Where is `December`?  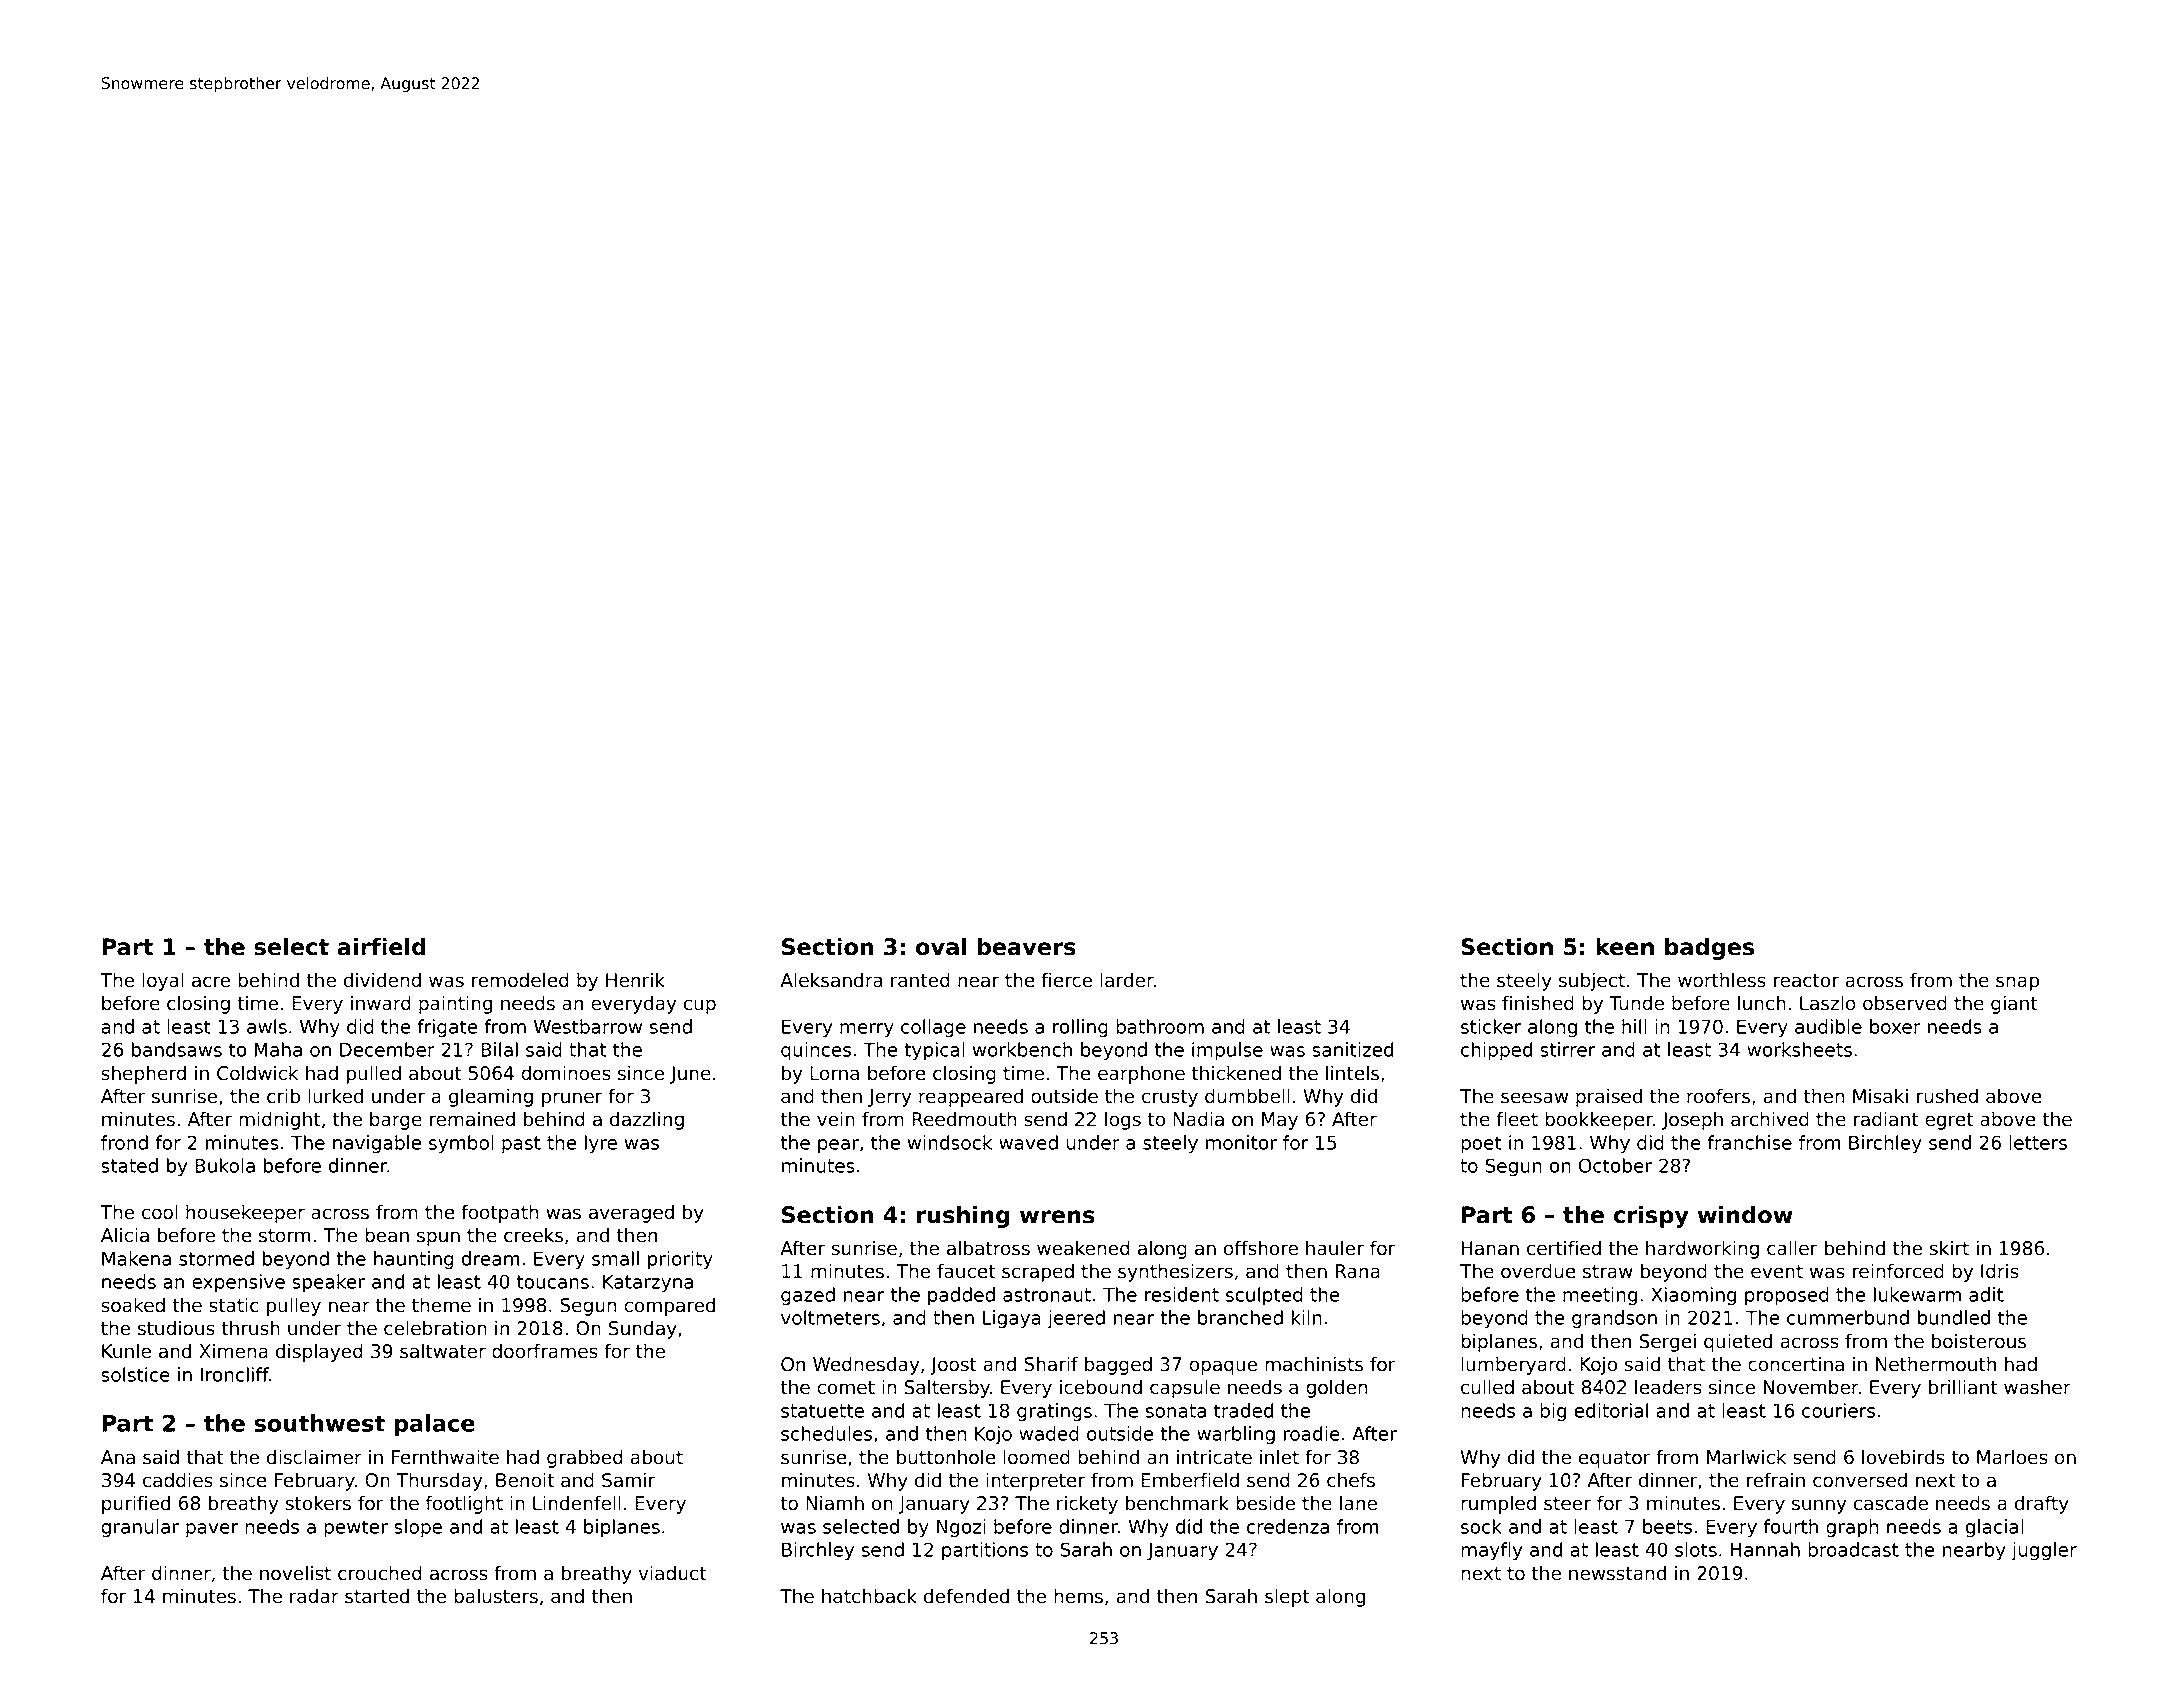
December is located at coordinates (387, 1049).
